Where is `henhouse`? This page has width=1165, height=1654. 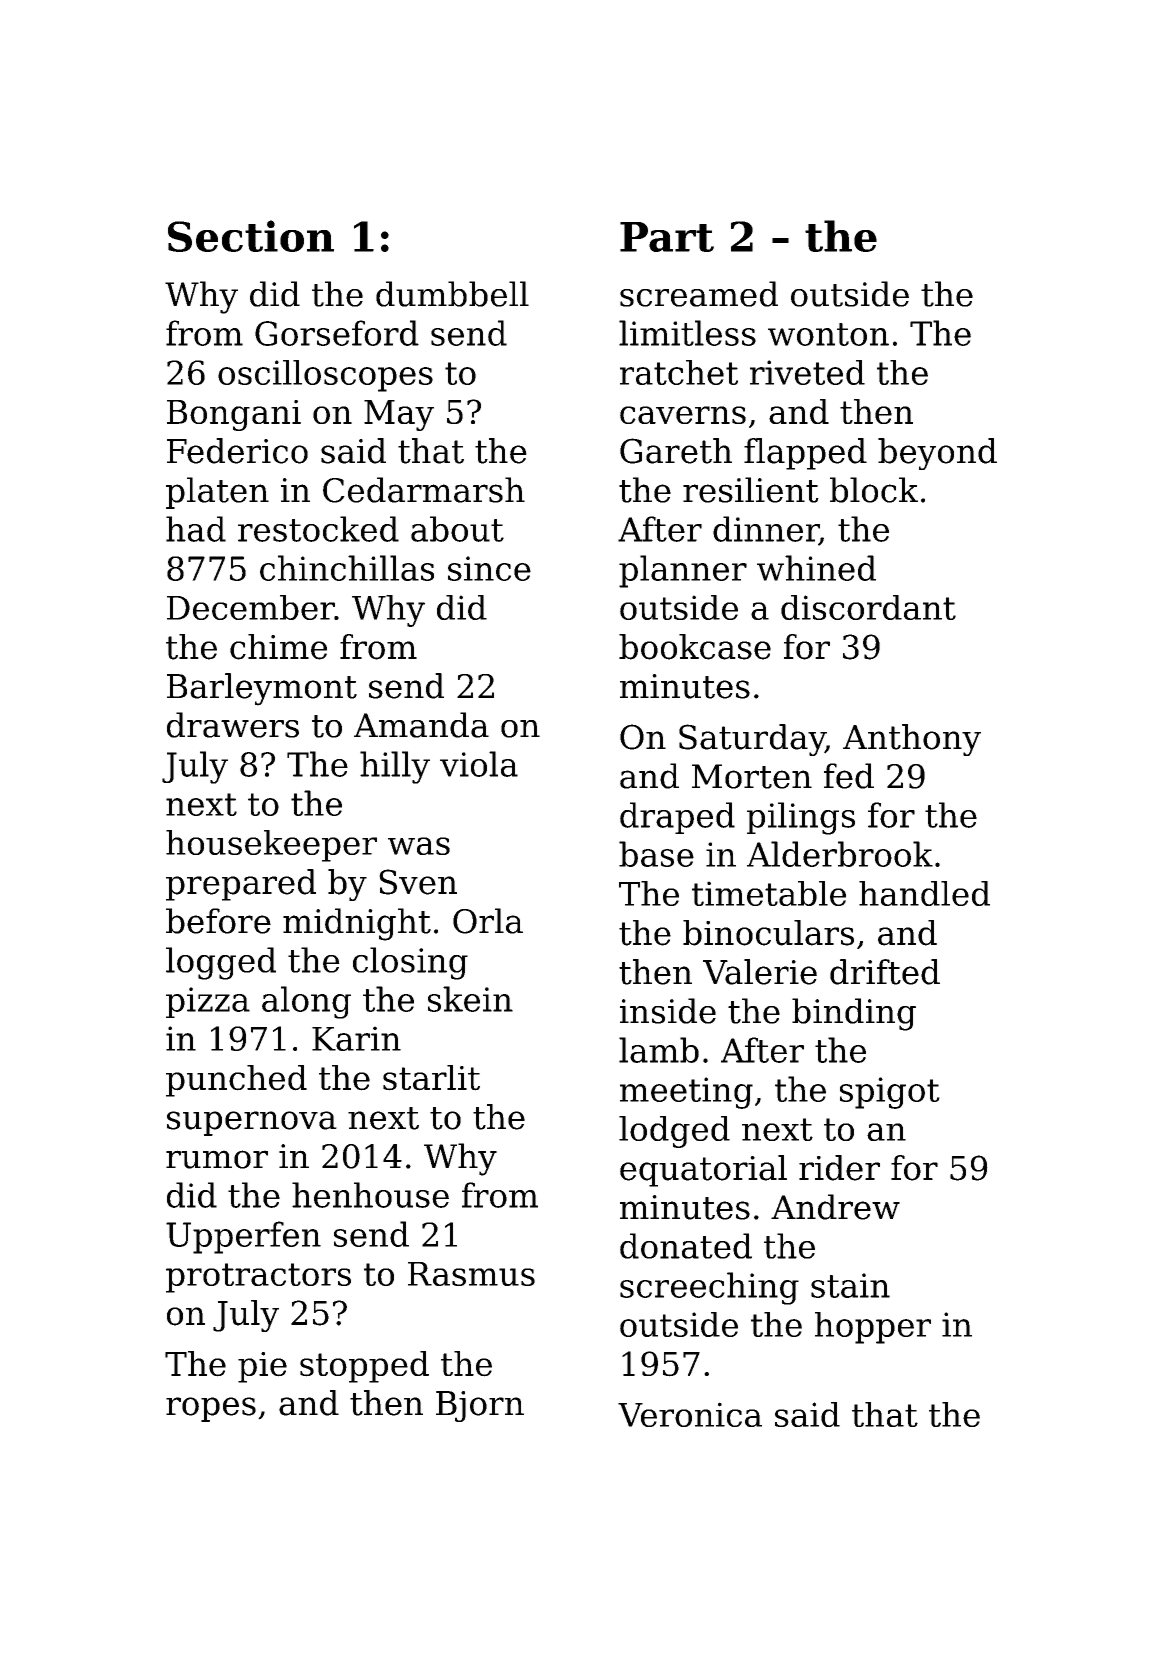 henhouse is located at coordinates (370, 1195).
